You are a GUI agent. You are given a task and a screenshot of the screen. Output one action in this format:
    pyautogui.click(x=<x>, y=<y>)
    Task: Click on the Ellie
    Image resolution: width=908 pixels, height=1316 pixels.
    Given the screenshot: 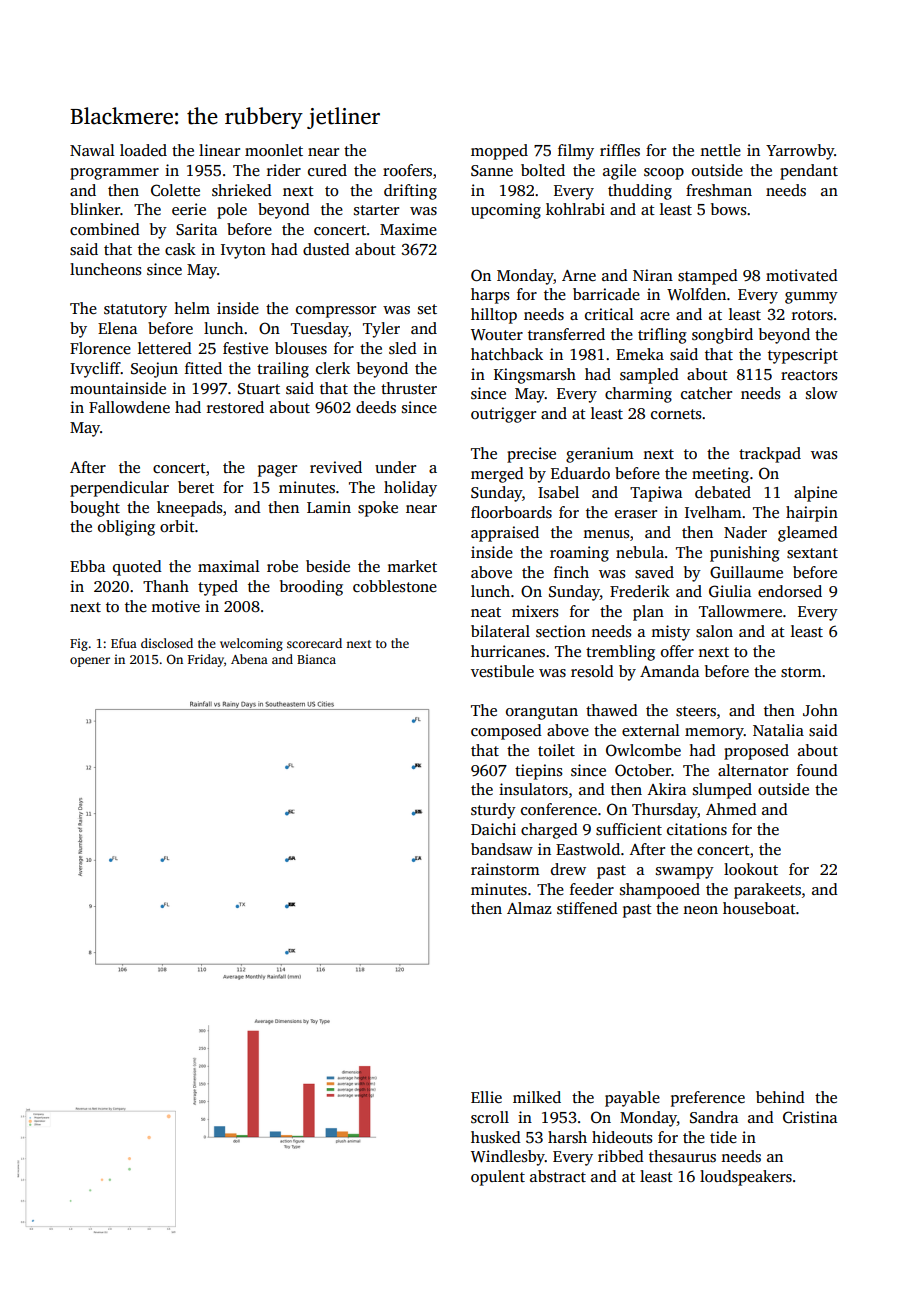 What is the action you would take?
    pyautogui.click(x=486, y=1097)
